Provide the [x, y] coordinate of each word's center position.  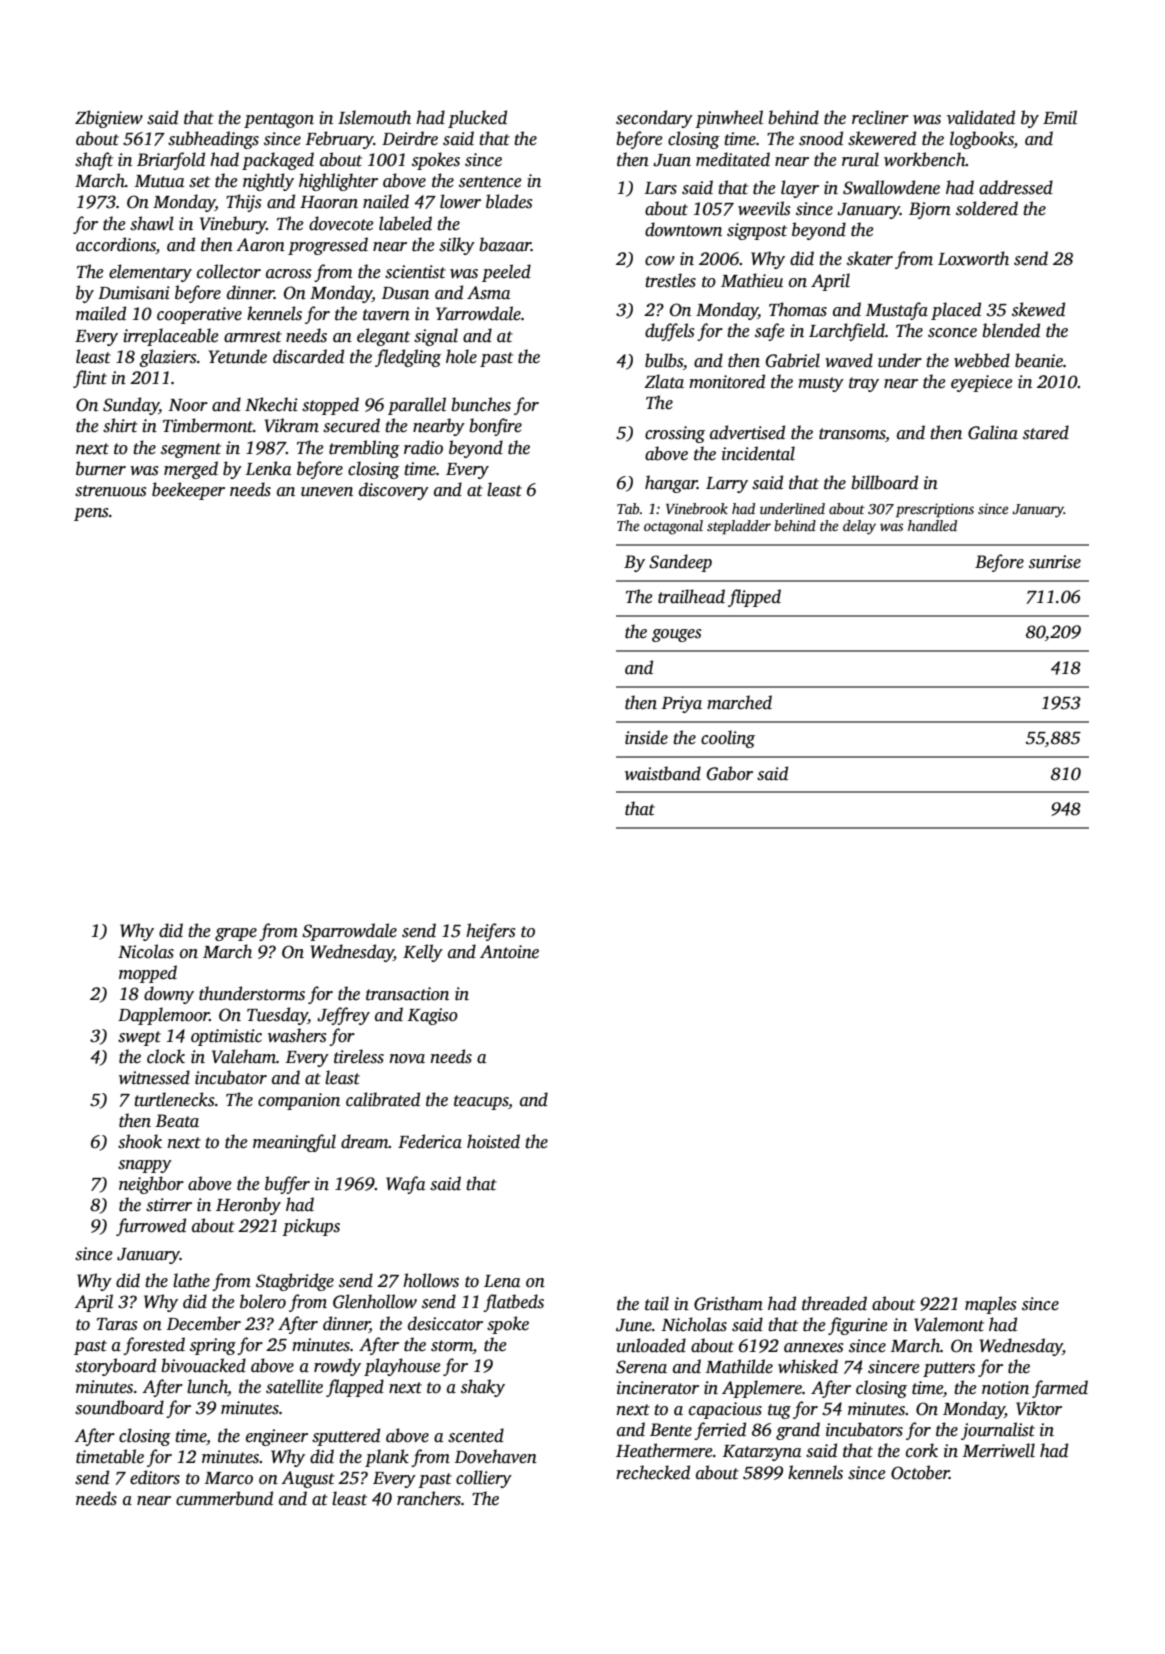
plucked [477, 119]
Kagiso [432, 1016]
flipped [754, 598]
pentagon [279, 120]
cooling [728, 739]
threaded [834, 1303]
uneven [327, 492]
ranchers [429, 1498]
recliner [880, 117]
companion [299, 1101]
